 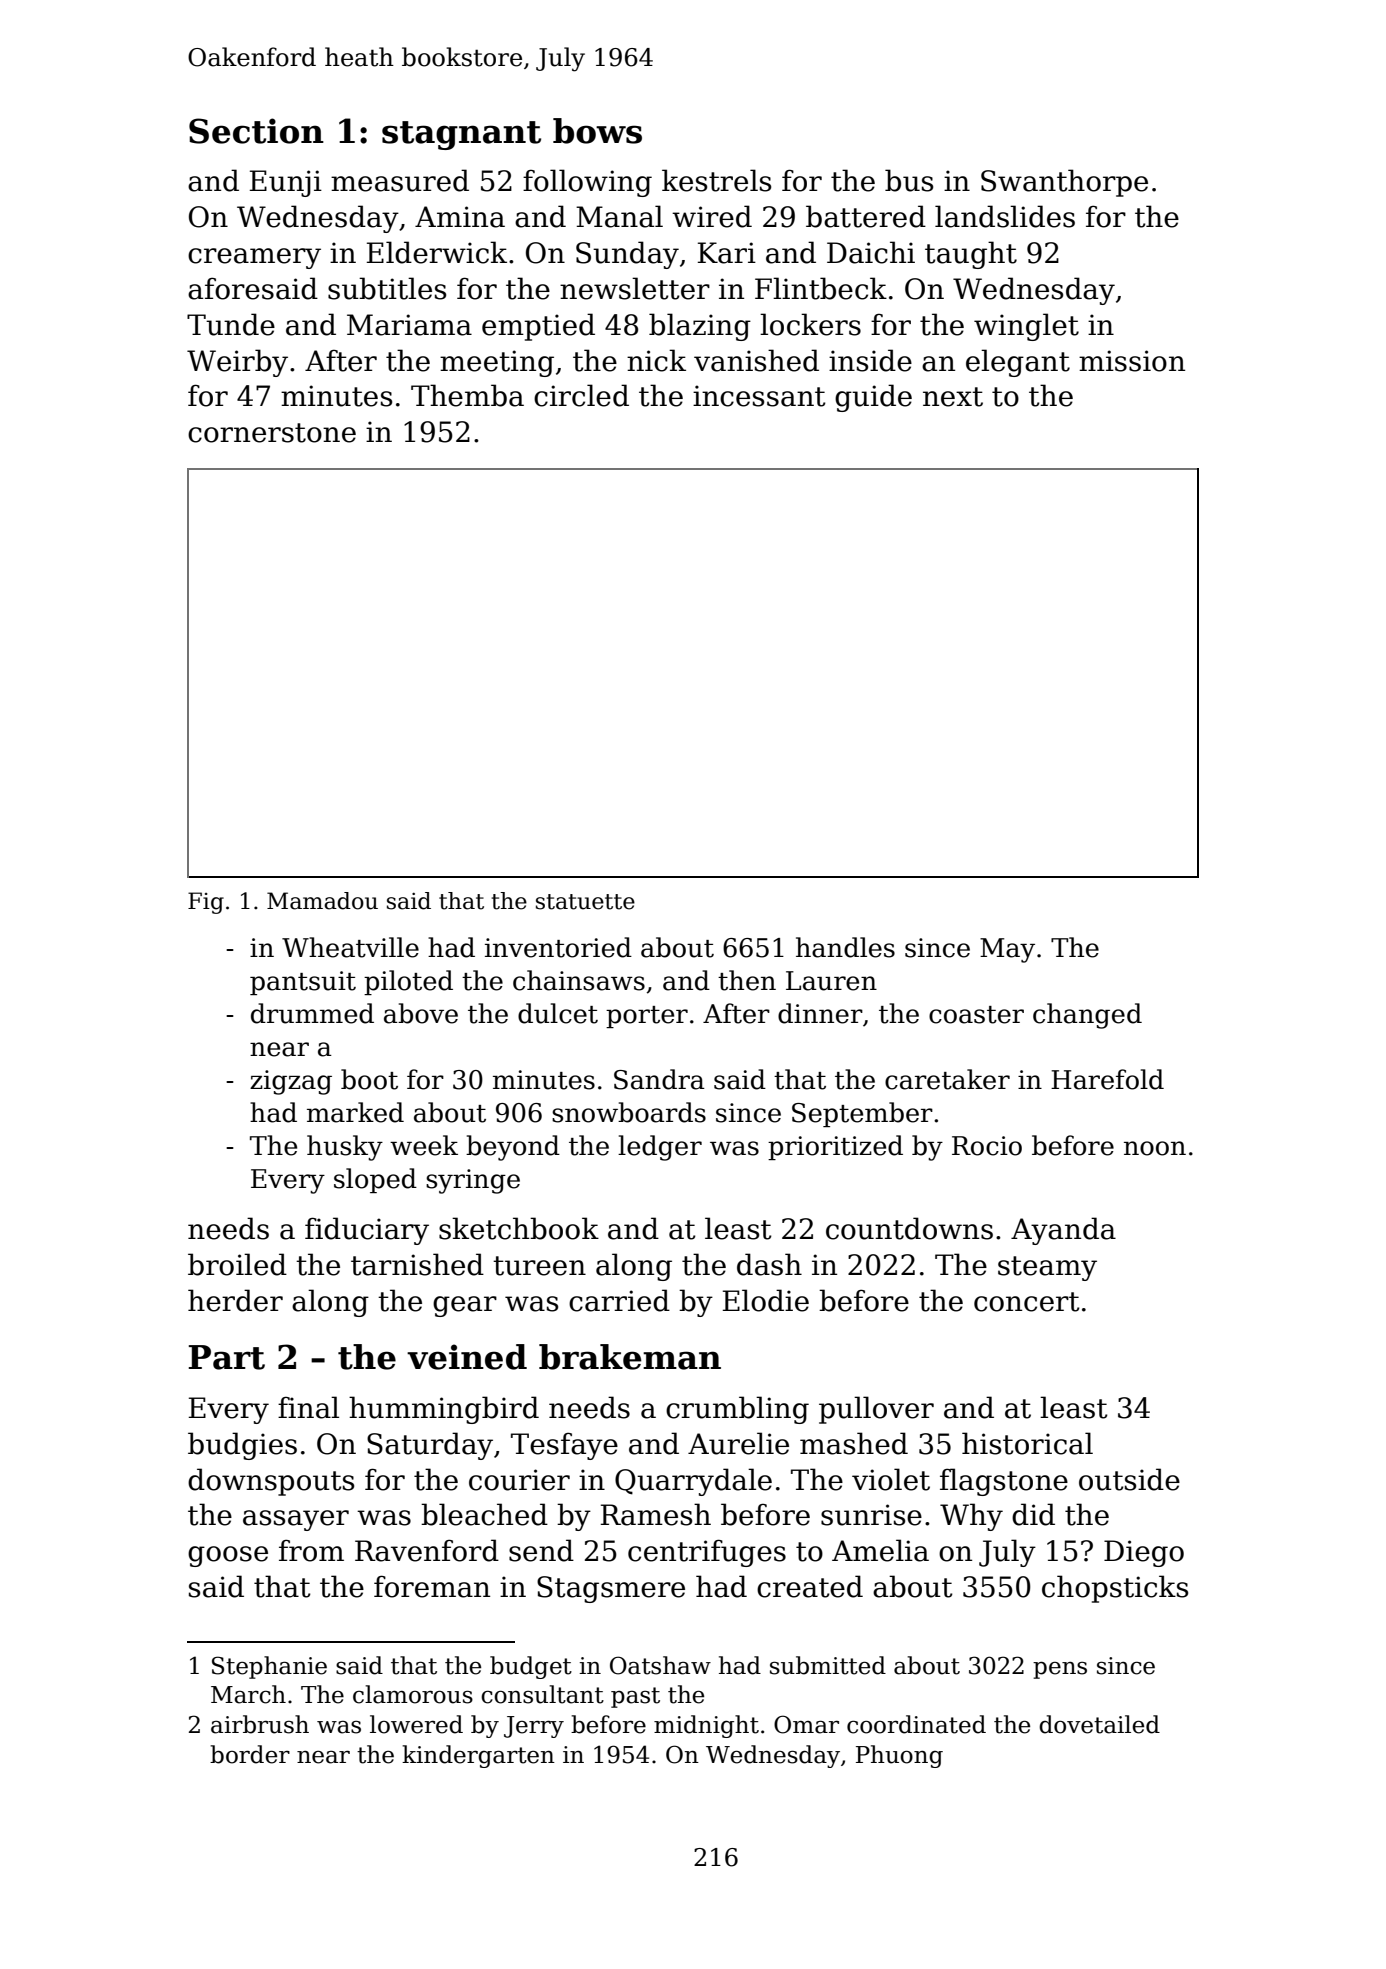 I want to click on Section, so click(x=256, y=131).
